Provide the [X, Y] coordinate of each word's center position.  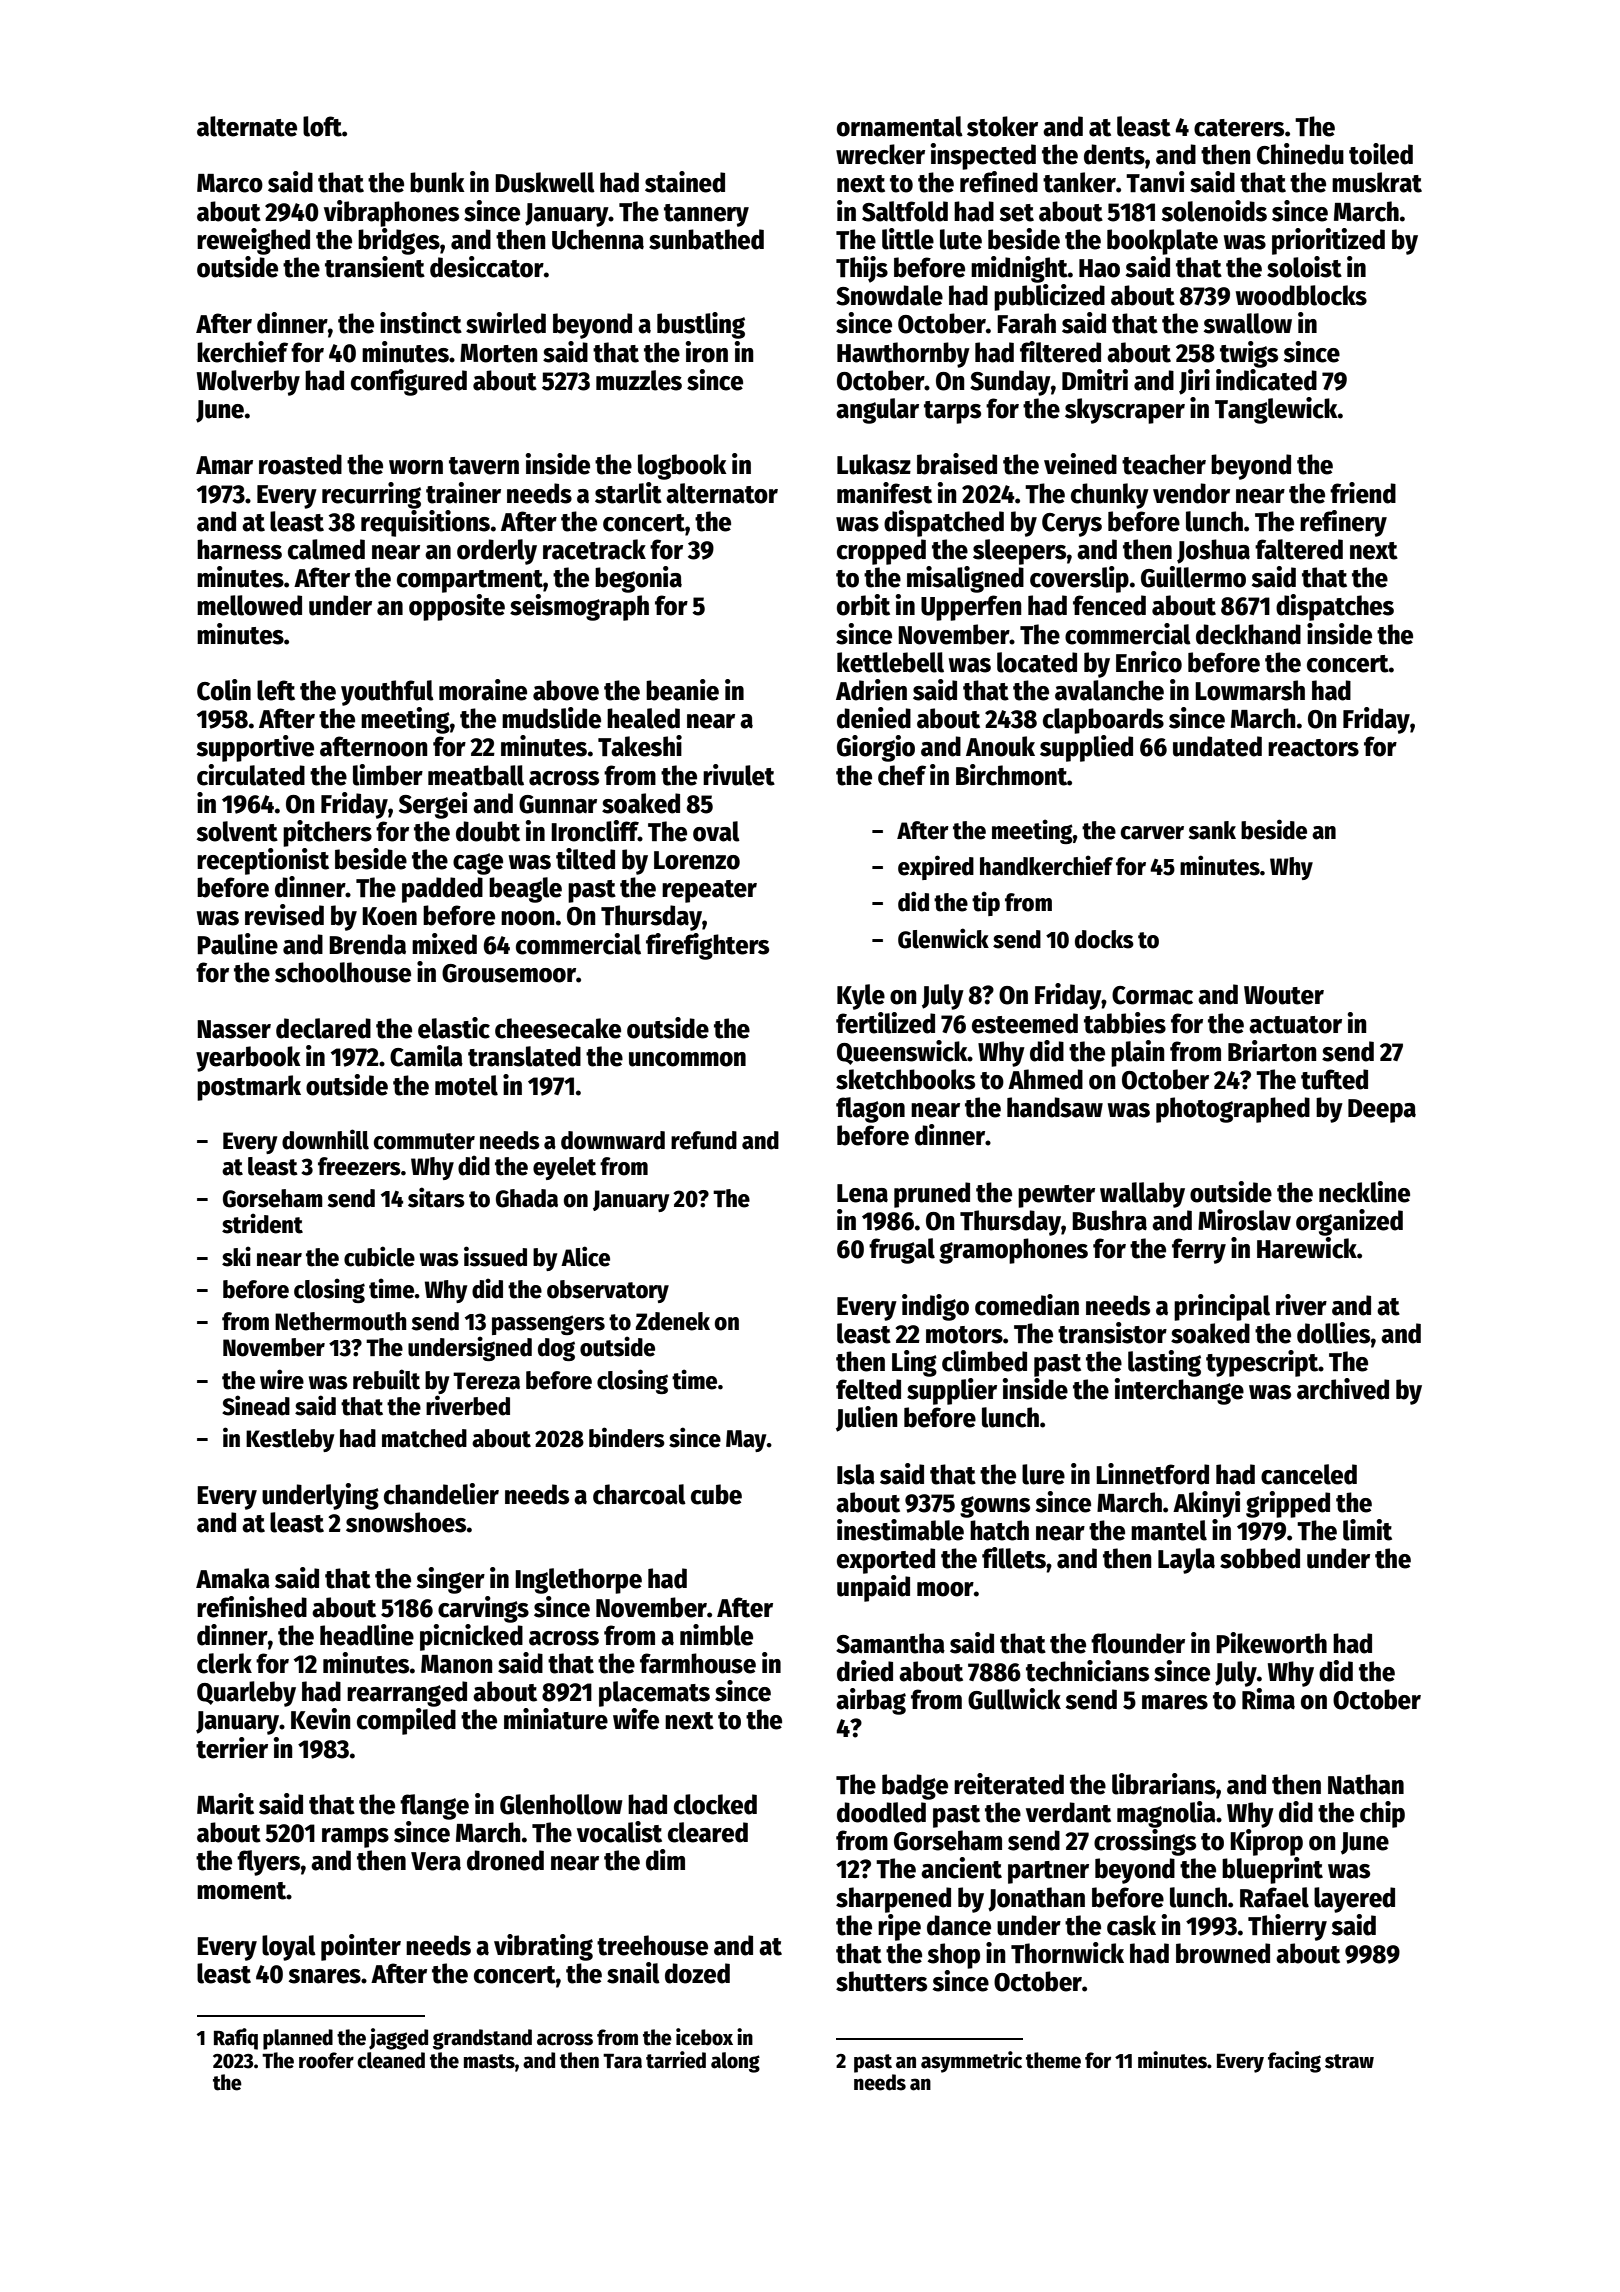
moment [241, 1891]
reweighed [253, 241]
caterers [1239, 128]
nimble [716, 1635]
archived [1343, 1389]
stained [685, 182]
